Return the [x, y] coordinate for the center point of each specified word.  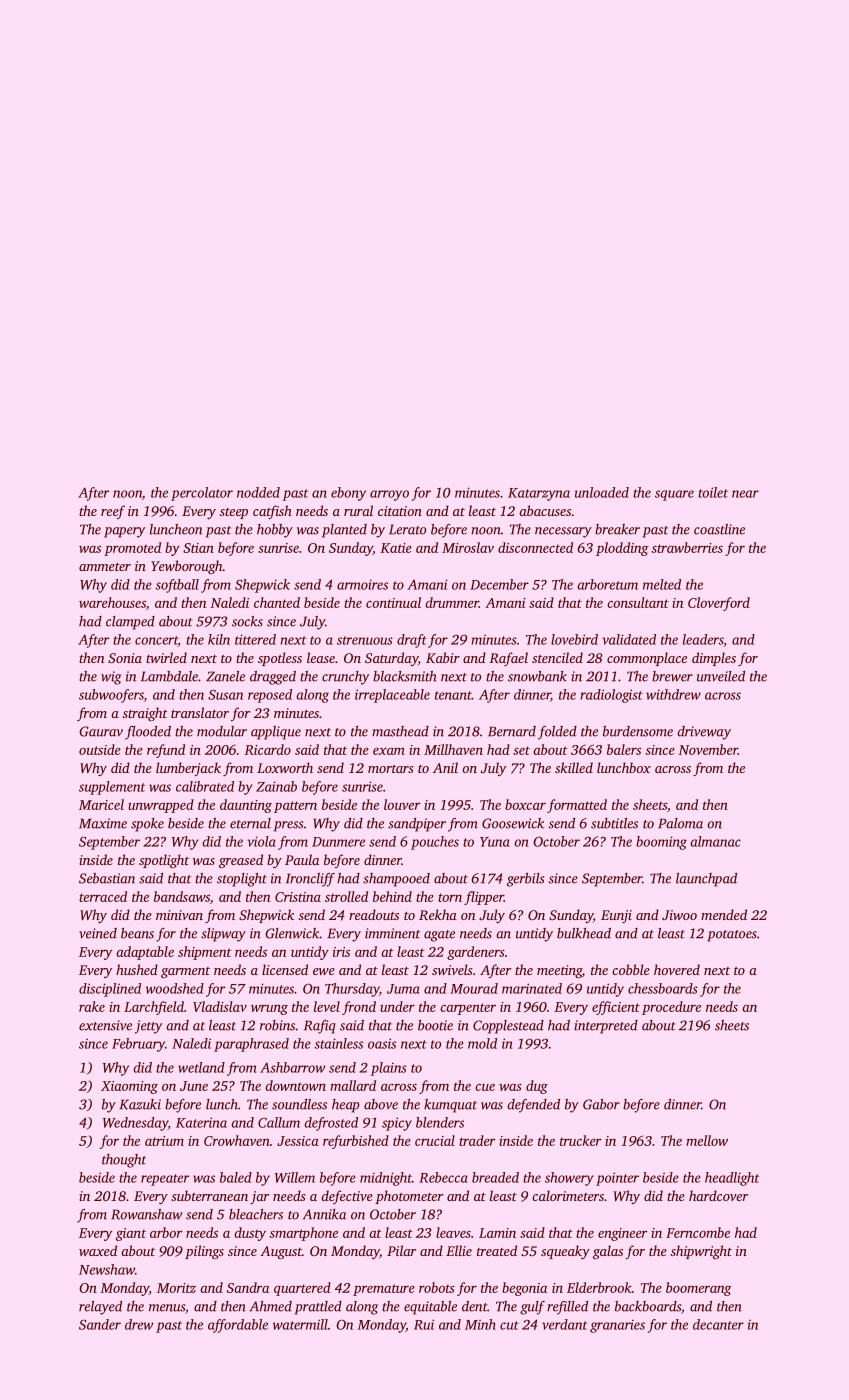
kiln [219, 639]
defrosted [331, 1124]
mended [724, 914]
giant [131, 1234]
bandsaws [182, 896]
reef [113, 512]
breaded [495, 1177]
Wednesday [135, 1124]
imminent [392, 933]
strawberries [687, 547]
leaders [703, 639]
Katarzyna [539, 494]
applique [276, 733]
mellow [707, 1140]
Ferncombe [698, 1232]
